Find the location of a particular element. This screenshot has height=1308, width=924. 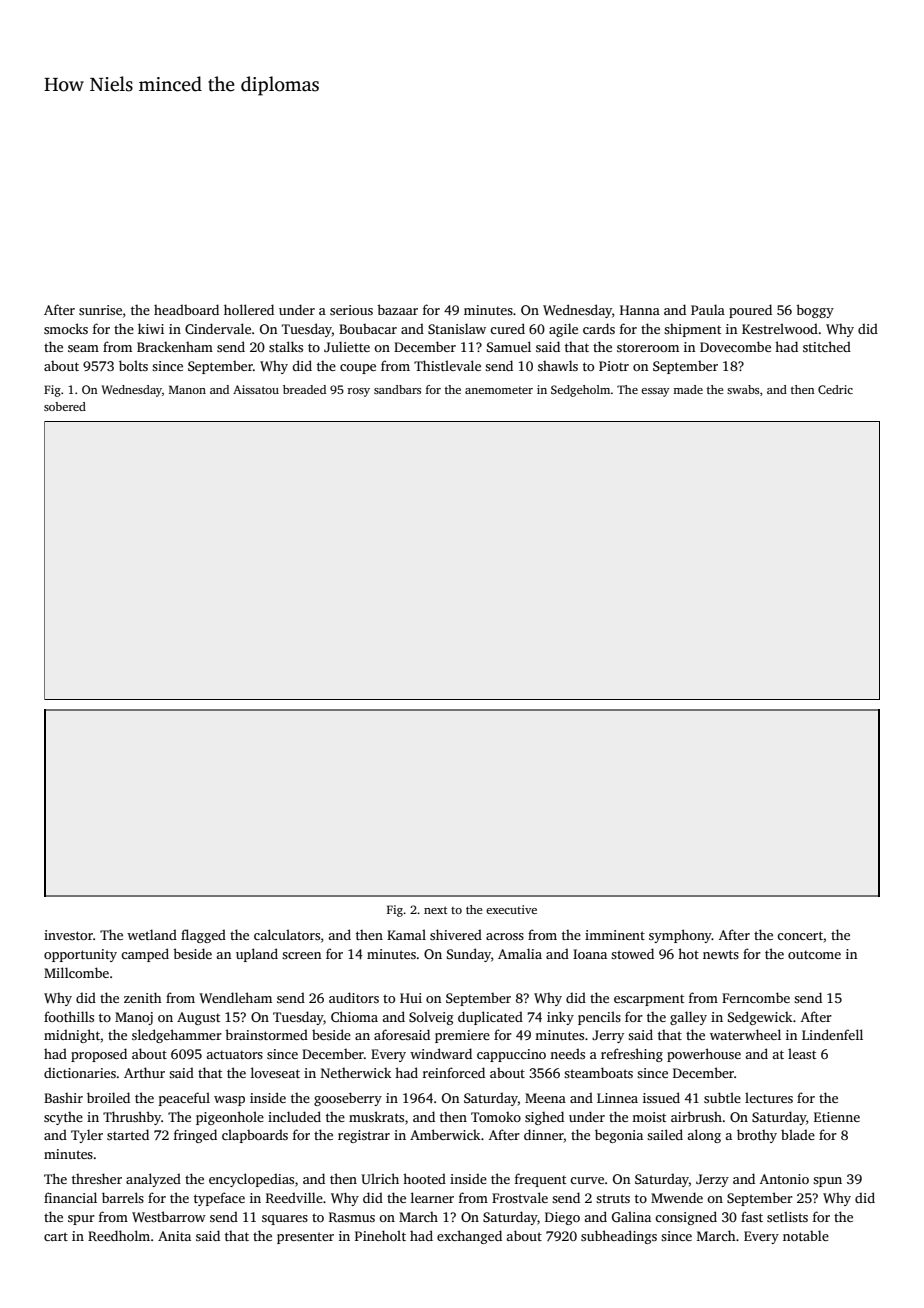

fringed is located at coordinates (195, 1136).
